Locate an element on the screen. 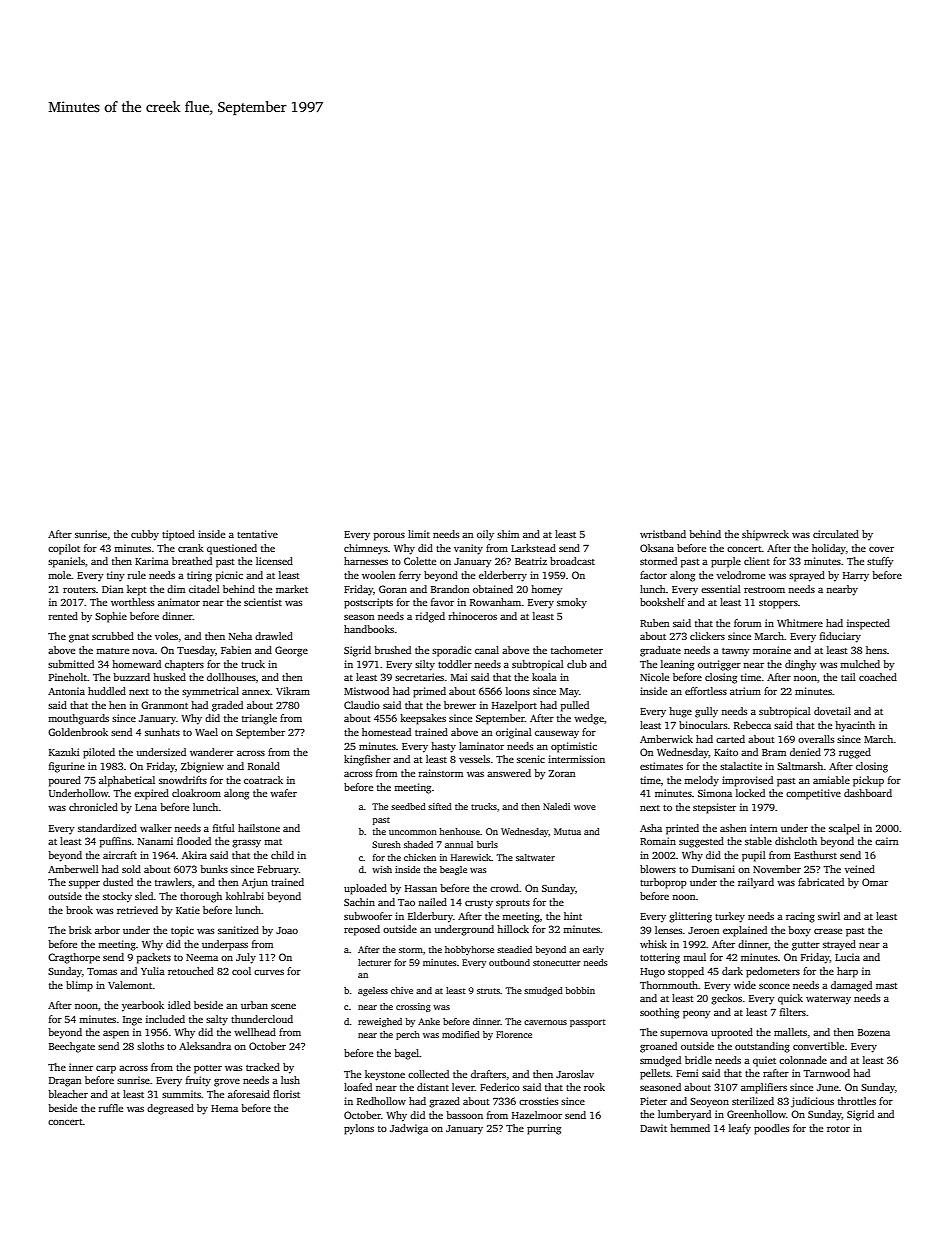 The height and width of the screenshot is (1233, 952). gnat is located at coordinates (79, 638).
